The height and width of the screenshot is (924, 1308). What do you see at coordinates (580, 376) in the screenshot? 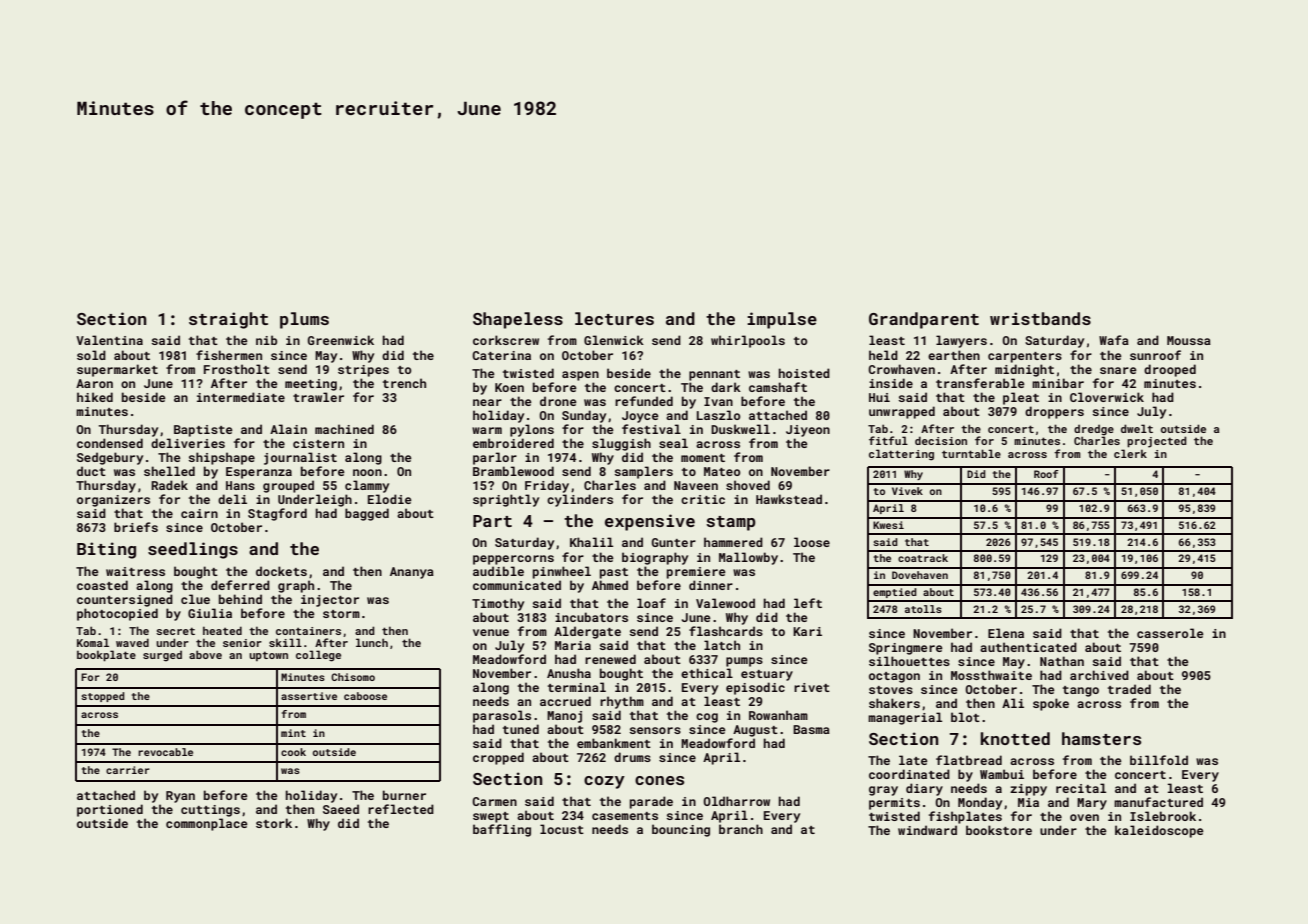
I see `aspen` at bounding box center [580, 376].
